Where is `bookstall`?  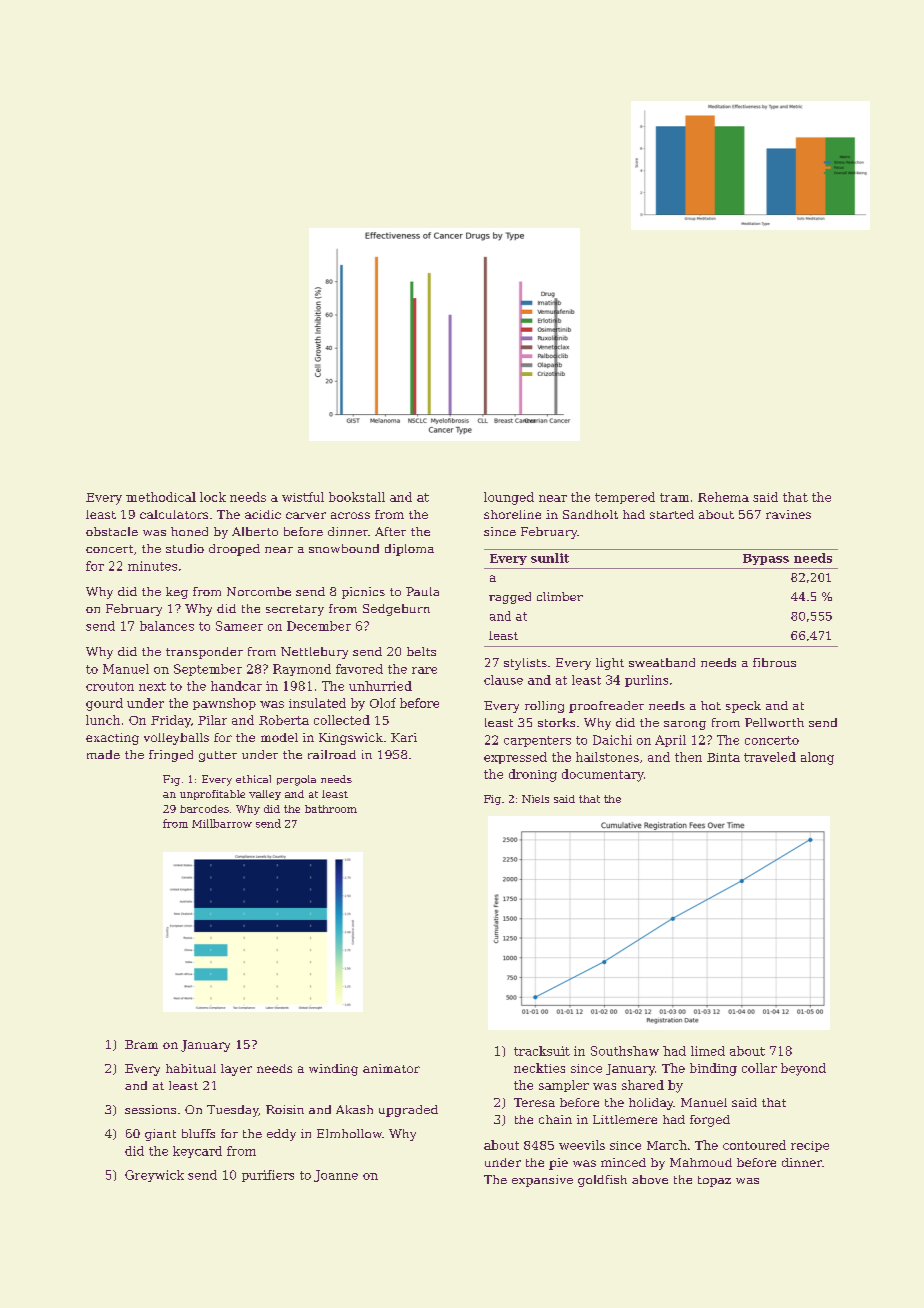 bookstall is located at coordinates (357, 497).
